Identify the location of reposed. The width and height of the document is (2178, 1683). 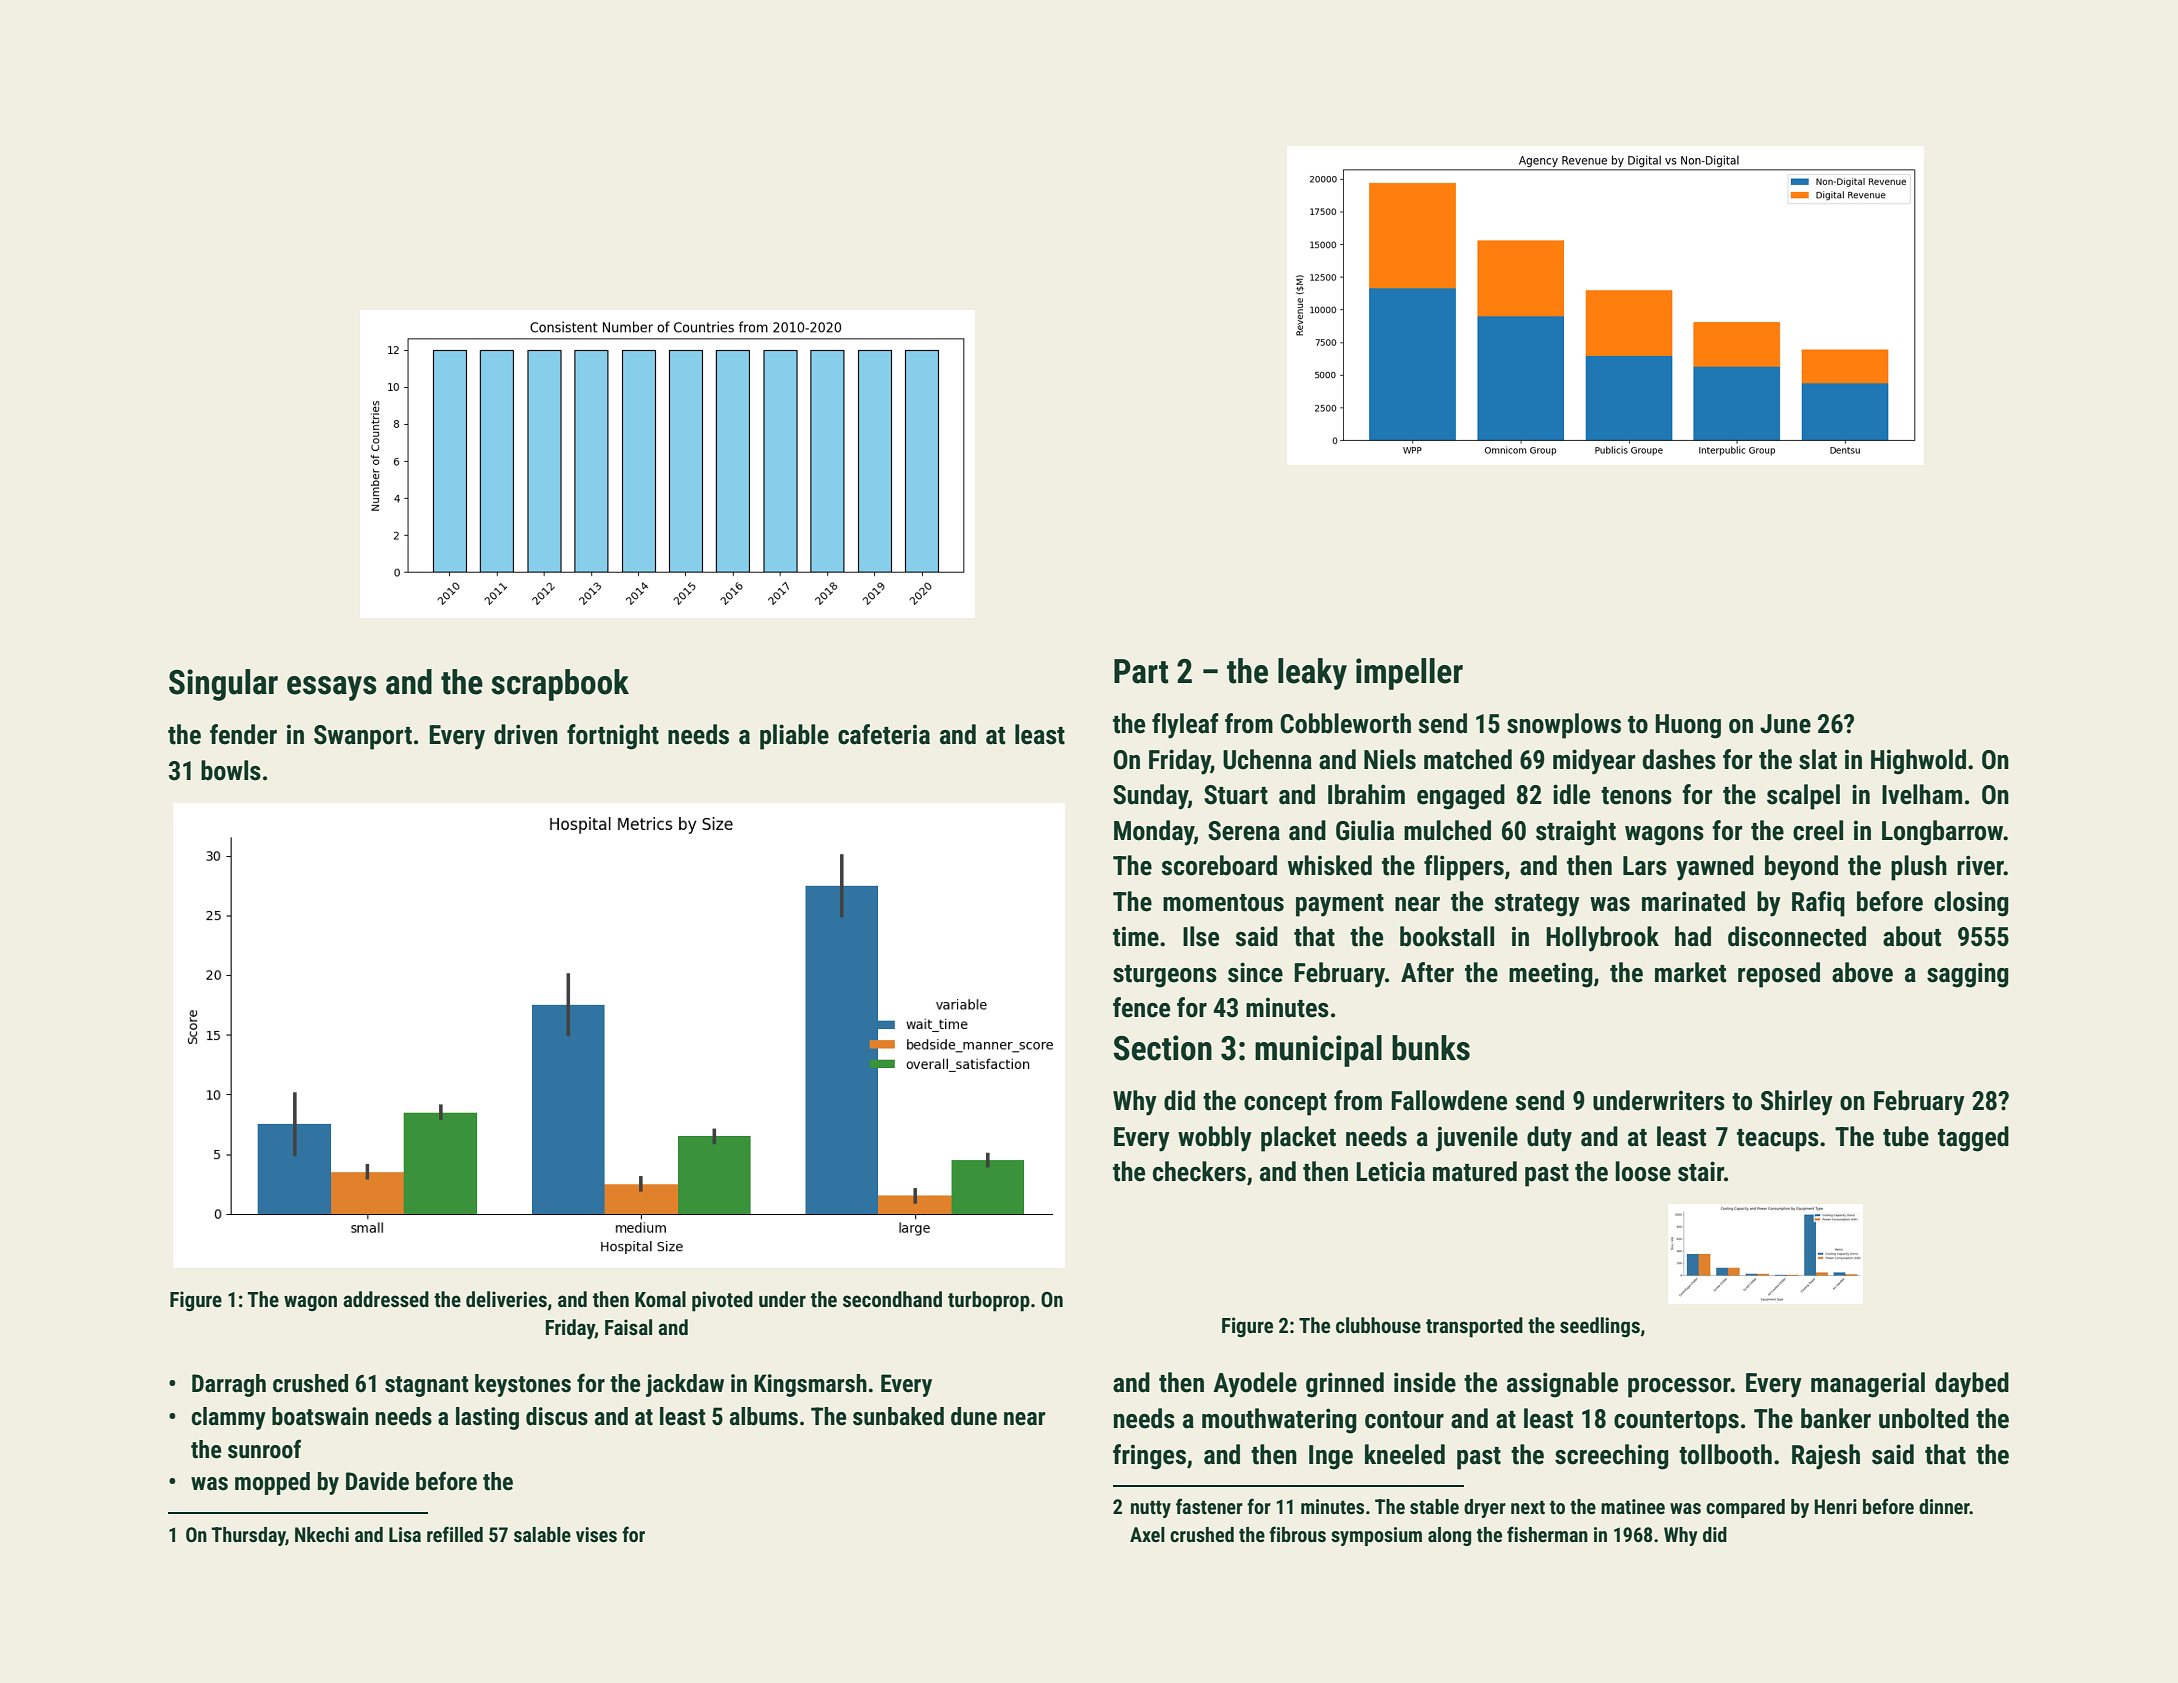
(1779, 975).
